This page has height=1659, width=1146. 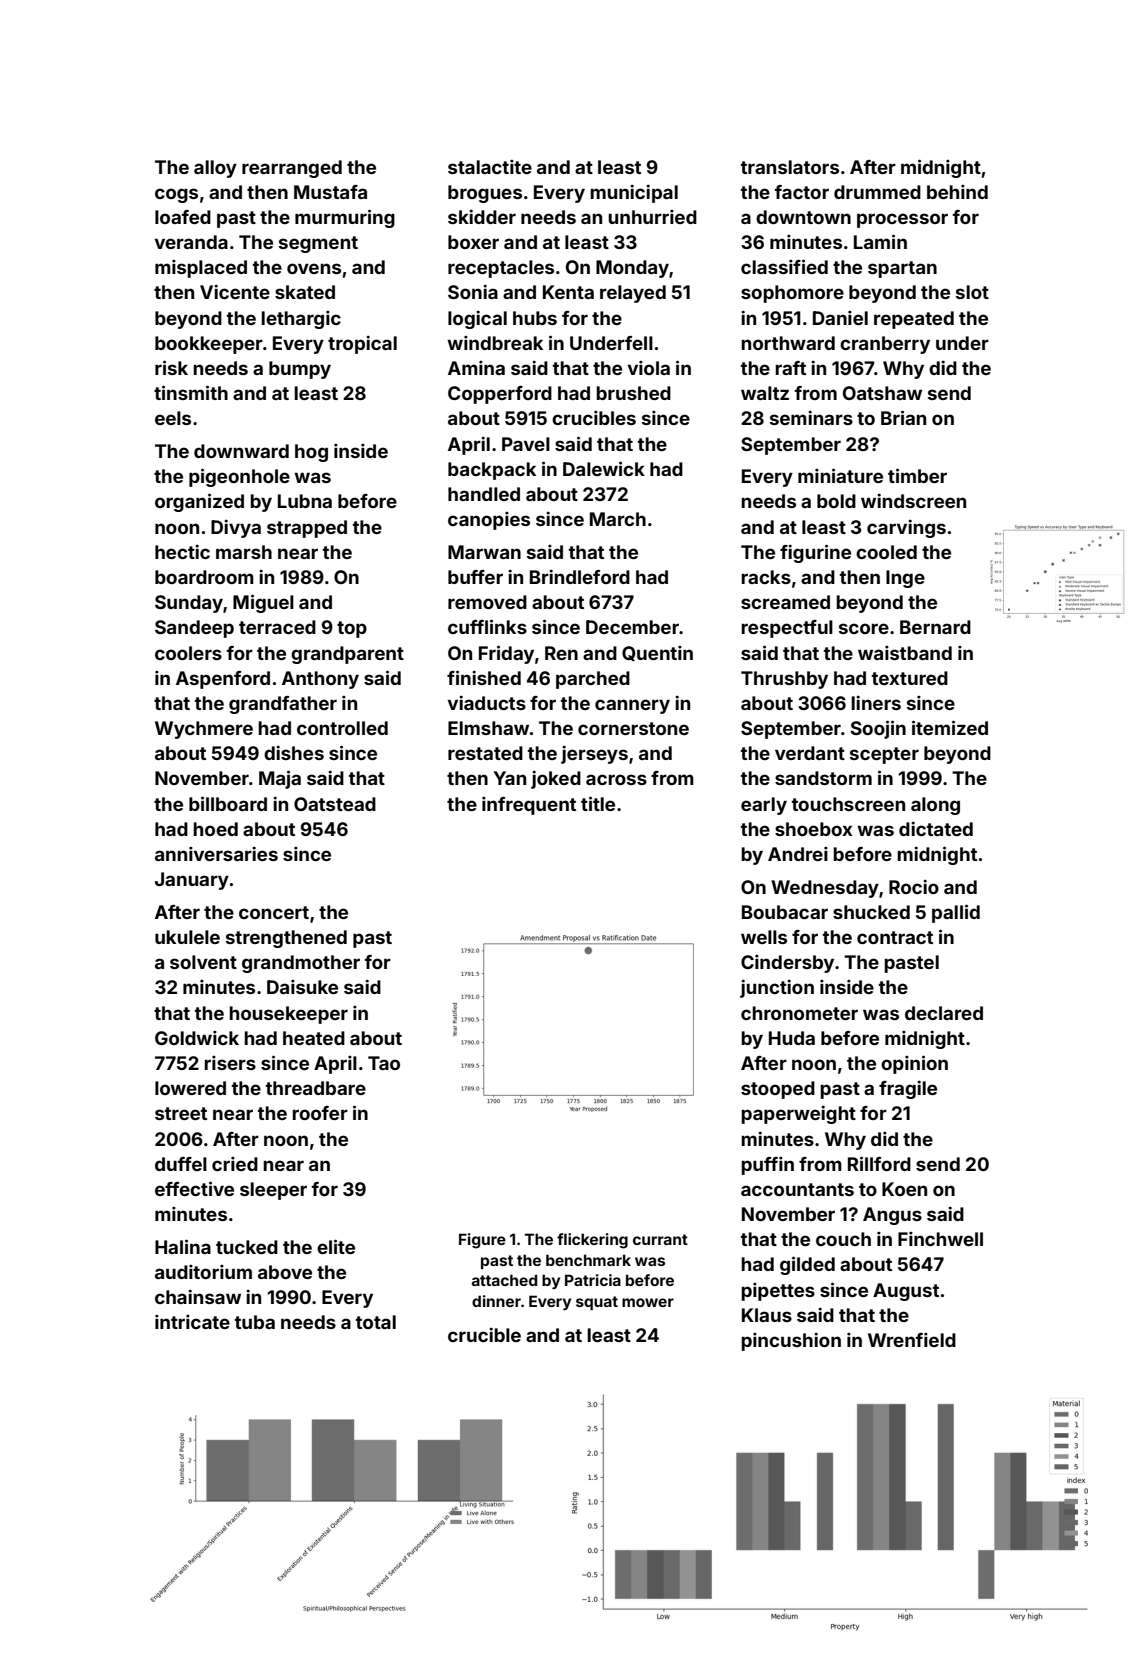 I want to click on factor, so click(x=802, y=192).
